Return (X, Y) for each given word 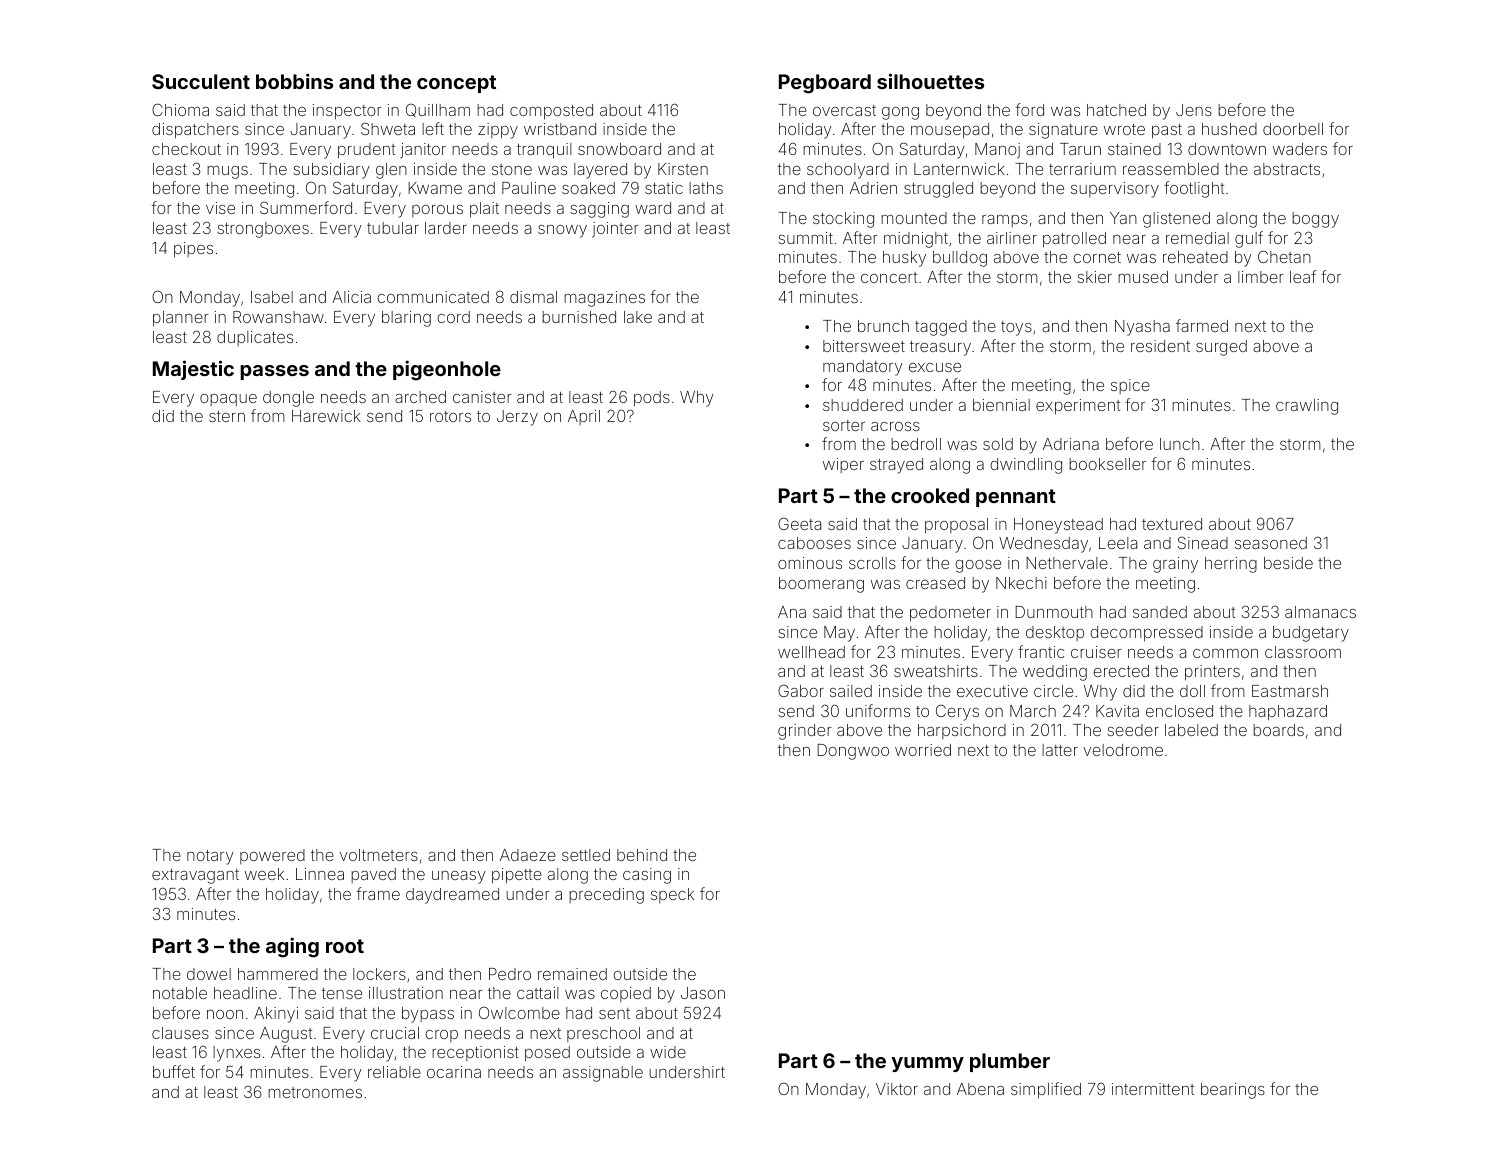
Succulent (201, 81)
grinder (805, 732)
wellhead (811, 652)
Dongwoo (853, 752)
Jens (1194, 110)
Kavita (1117, 711)
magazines (604, 299)
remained (572, 974)
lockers (379, 974)
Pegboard (825, 84)
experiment (1078, 407)
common (1225, 653)
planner (181, 319)
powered (272, 856)
